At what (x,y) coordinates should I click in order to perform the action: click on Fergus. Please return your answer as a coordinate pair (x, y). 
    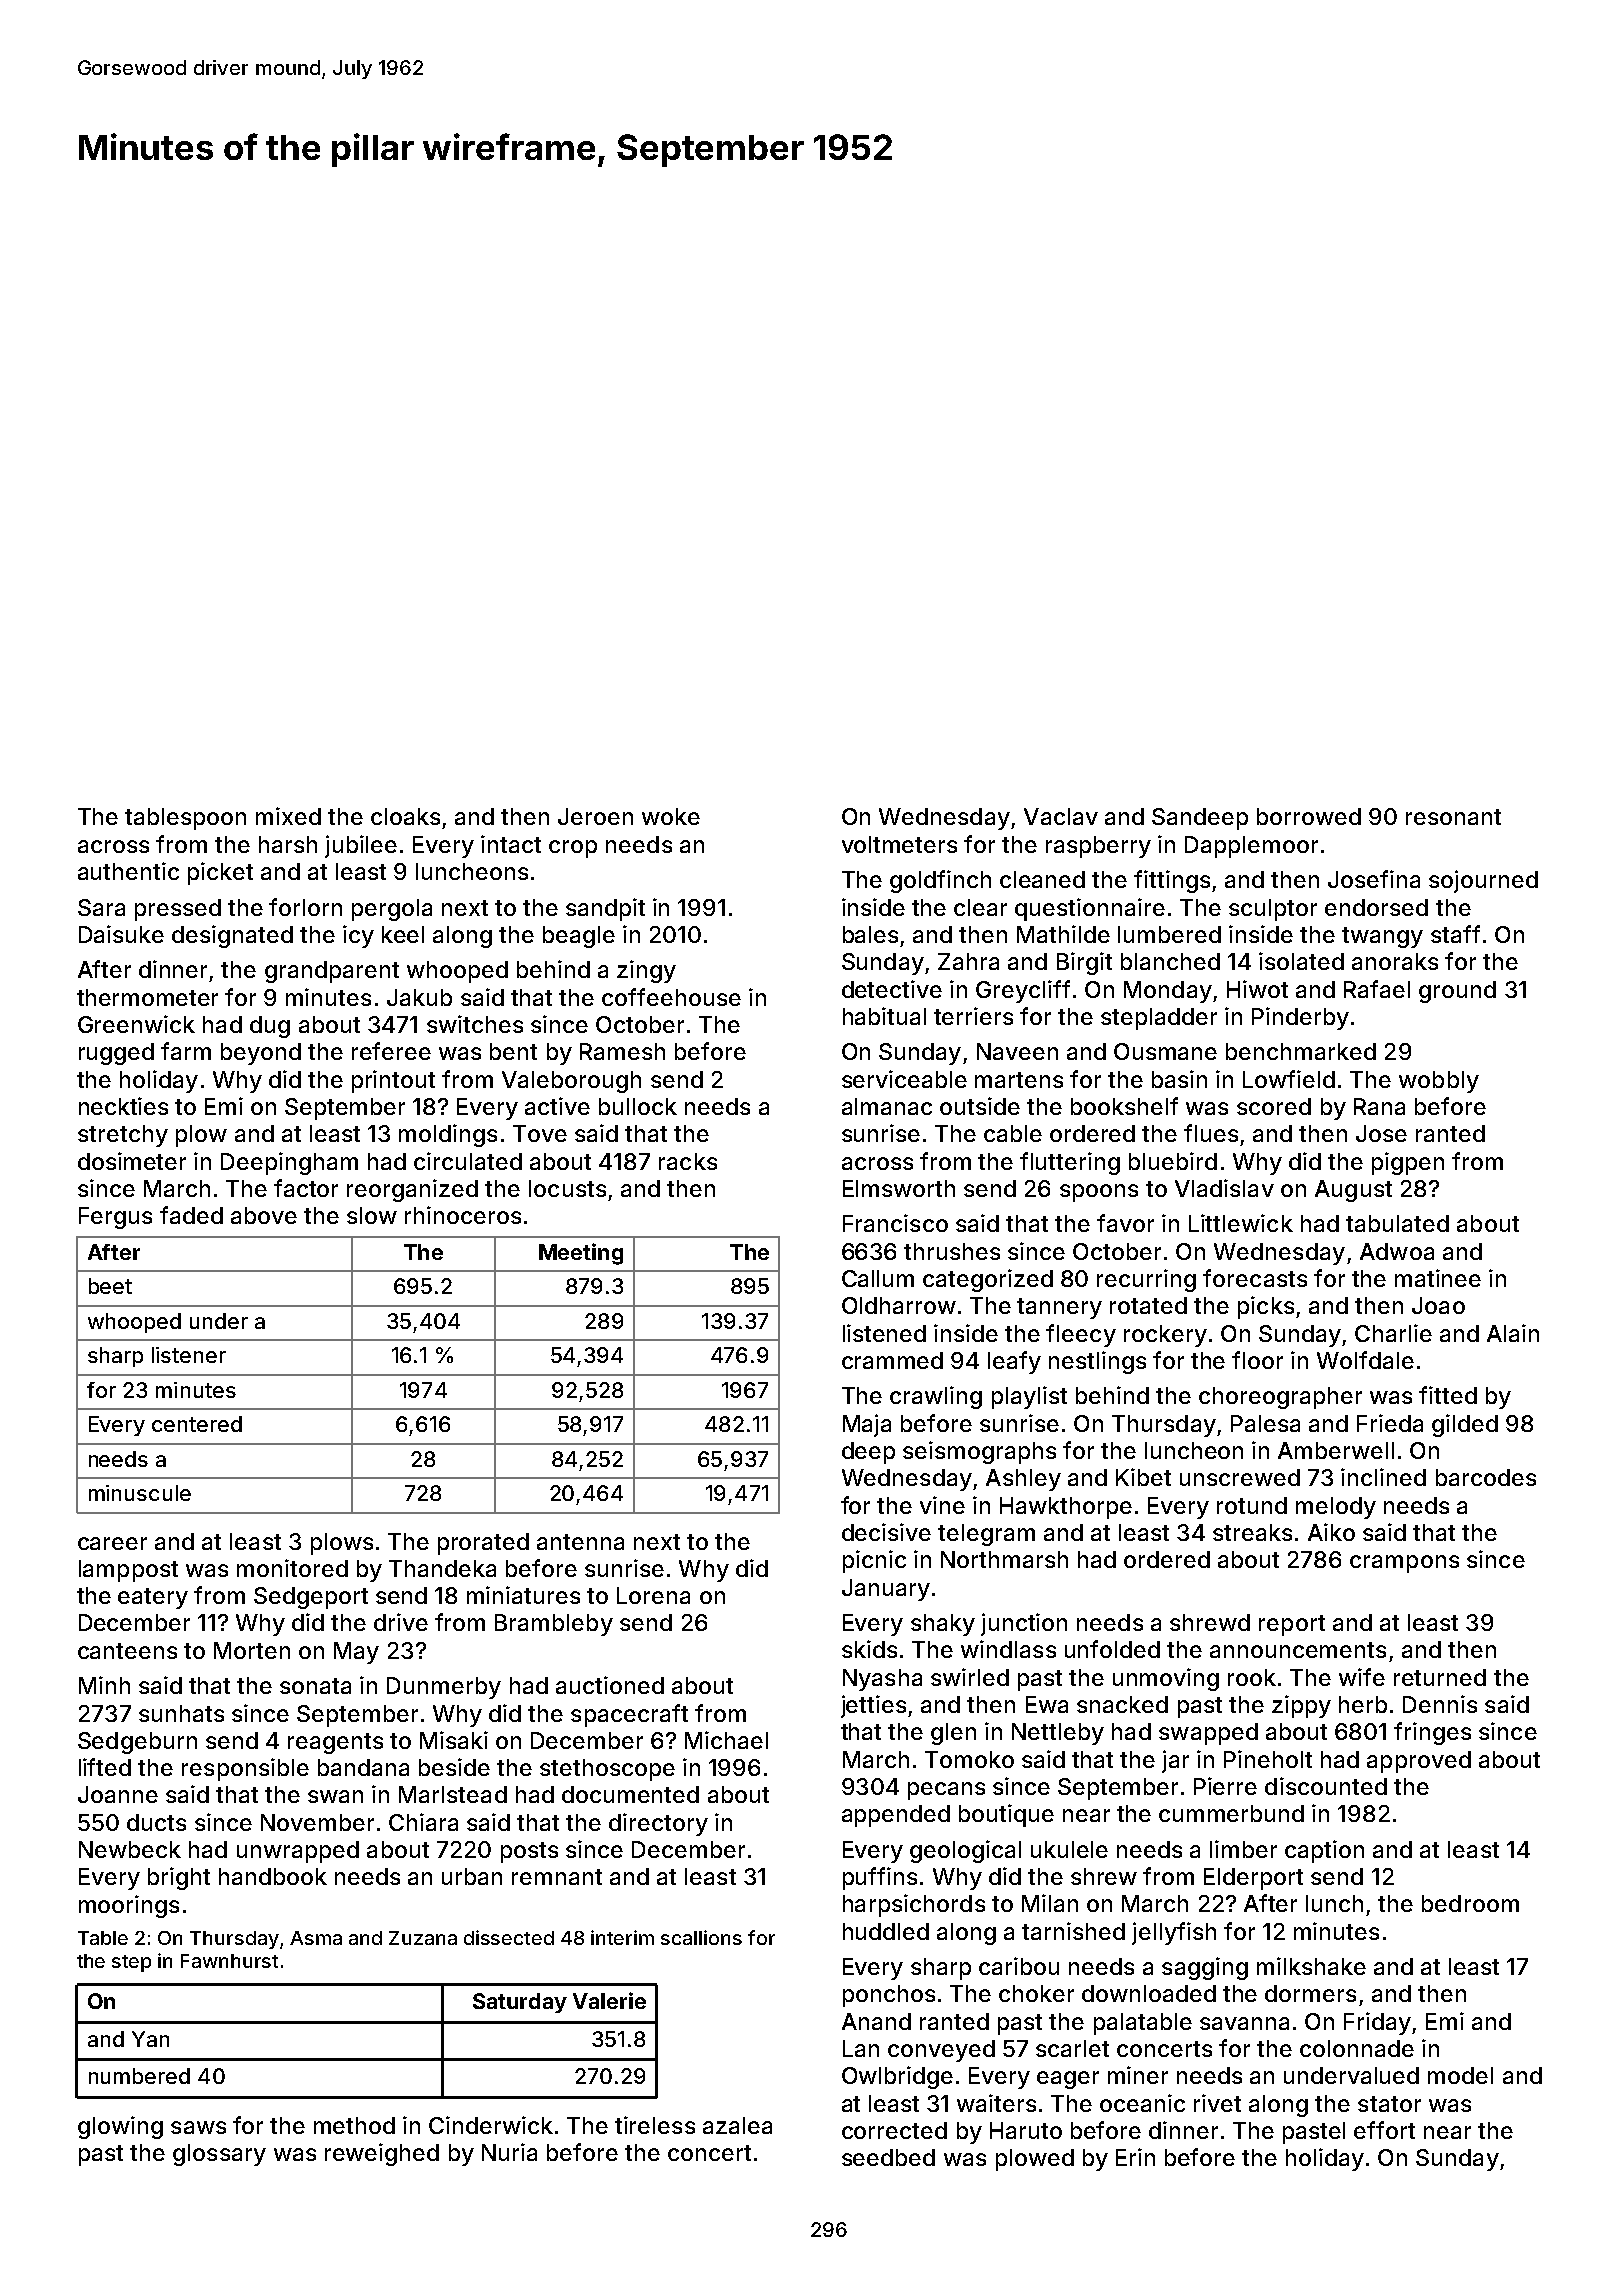
    Looking at the image, I should click on (115, 1218).
